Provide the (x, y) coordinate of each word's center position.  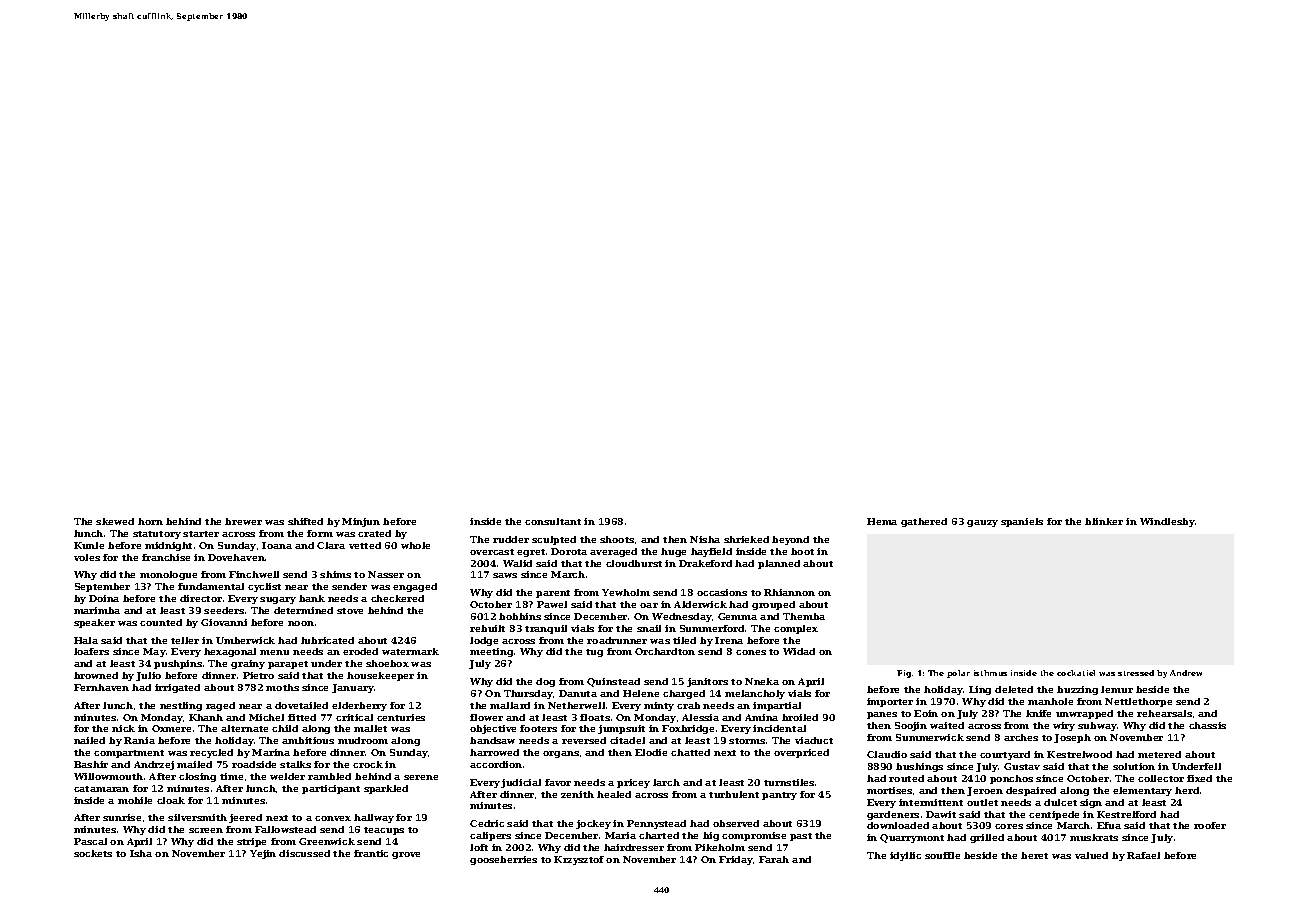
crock (368, 764)
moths (282, 687)
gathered (924, 522)
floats (595, 717)
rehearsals (1164, 713)
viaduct (814, 740)
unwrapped (1084, 714)
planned (779, 564)
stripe (251, 842)
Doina (104, 598)
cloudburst (634, 563)
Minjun (361, 522)
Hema (882, 521)
